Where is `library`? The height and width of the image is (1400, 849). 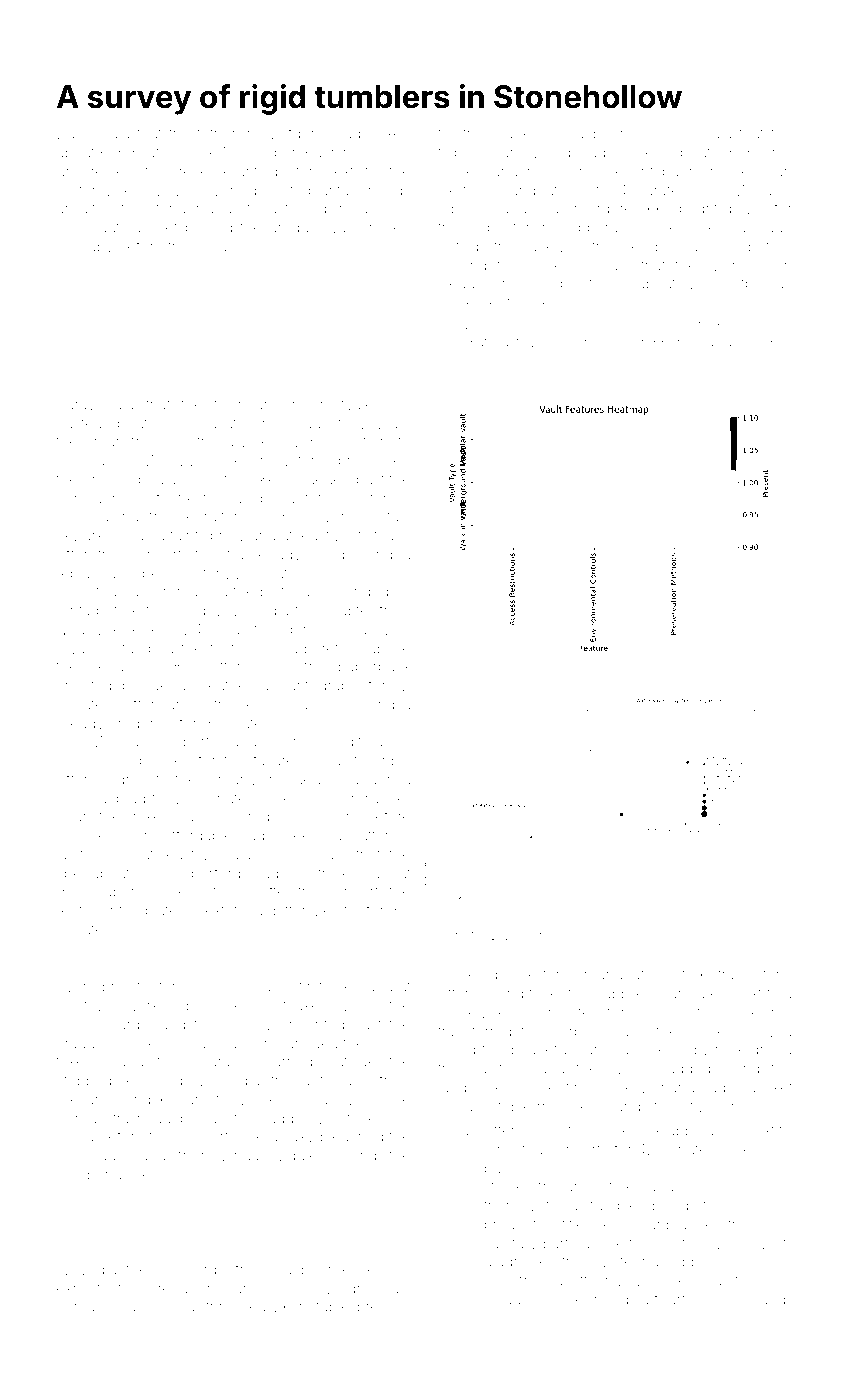 library is located at coordinates (224, 537).
